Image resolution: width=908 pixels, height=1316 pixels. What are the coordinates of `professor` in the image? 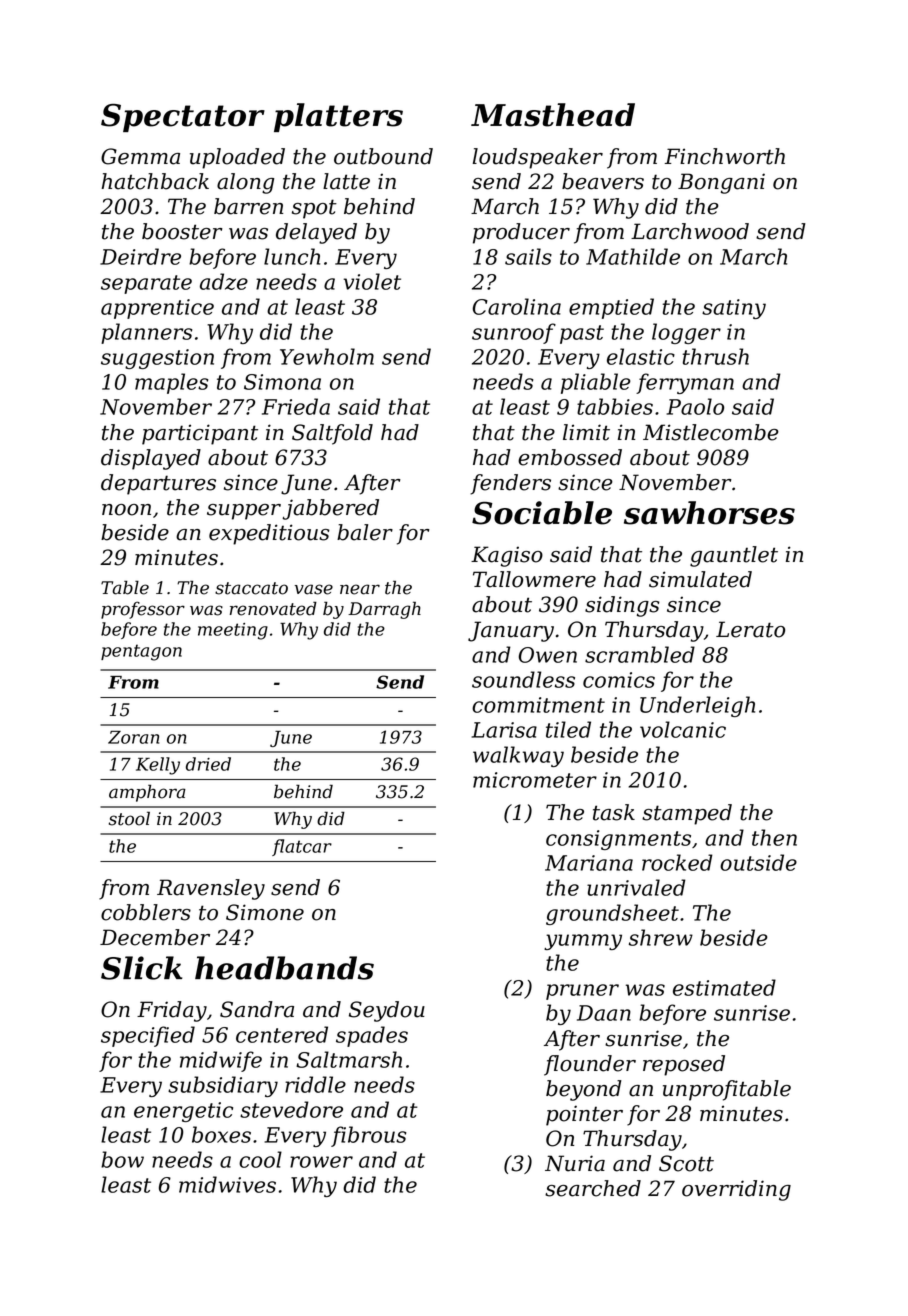 It's located at (143, 610).
